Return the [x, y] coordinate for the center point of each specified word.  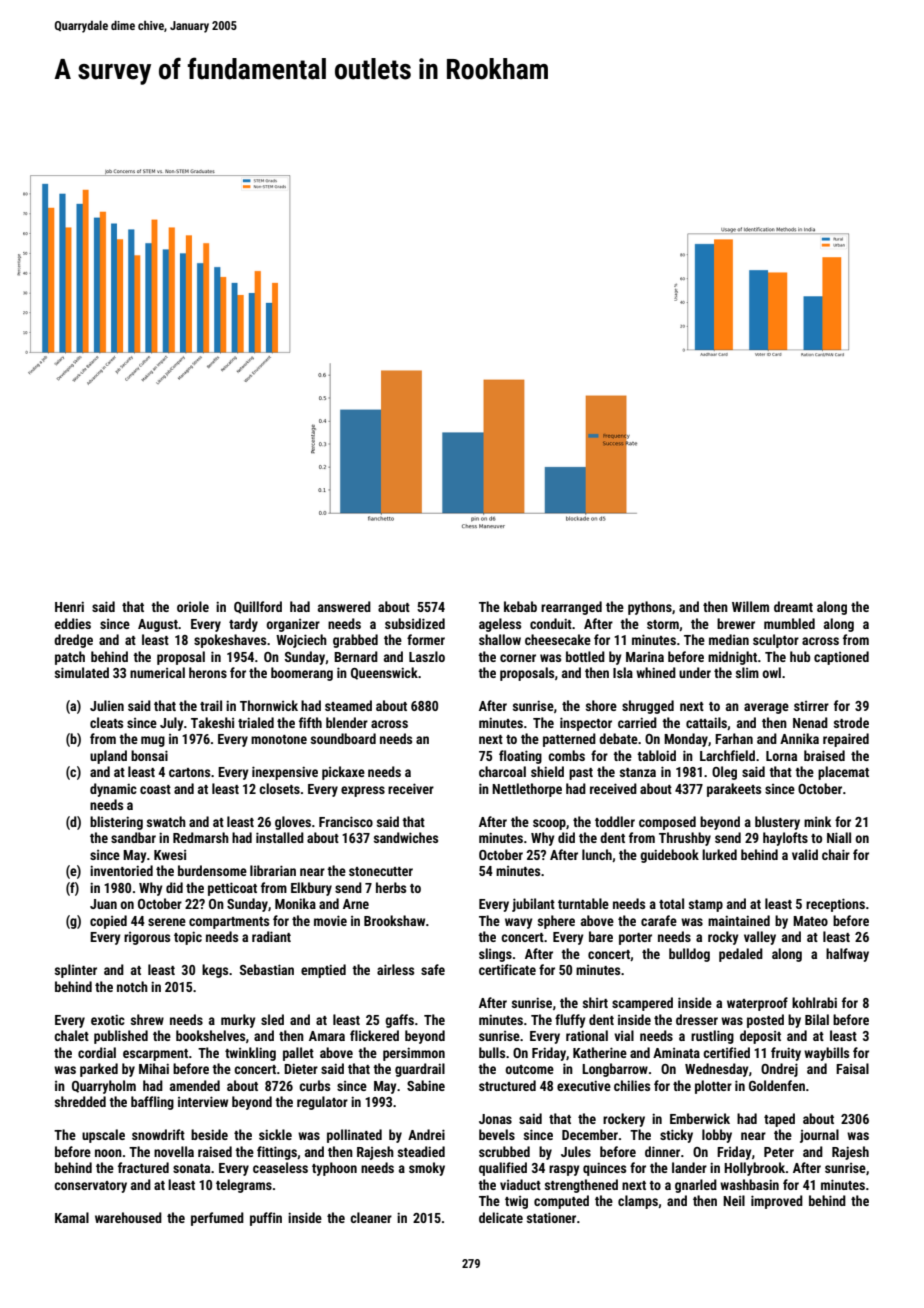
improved [777, 1202]
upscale [103, 1136]
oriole [193, 606]
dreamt [793, 606]
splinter [76, 971]
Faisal [852, 1068]
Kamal [72, 1217]
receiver [411, 788]
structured [507, 1085]
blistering [116, 823]
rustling [712, 1037]
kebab [520, 606]
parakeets [734, 790]
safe [433, 969]
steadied [421, 1151]
